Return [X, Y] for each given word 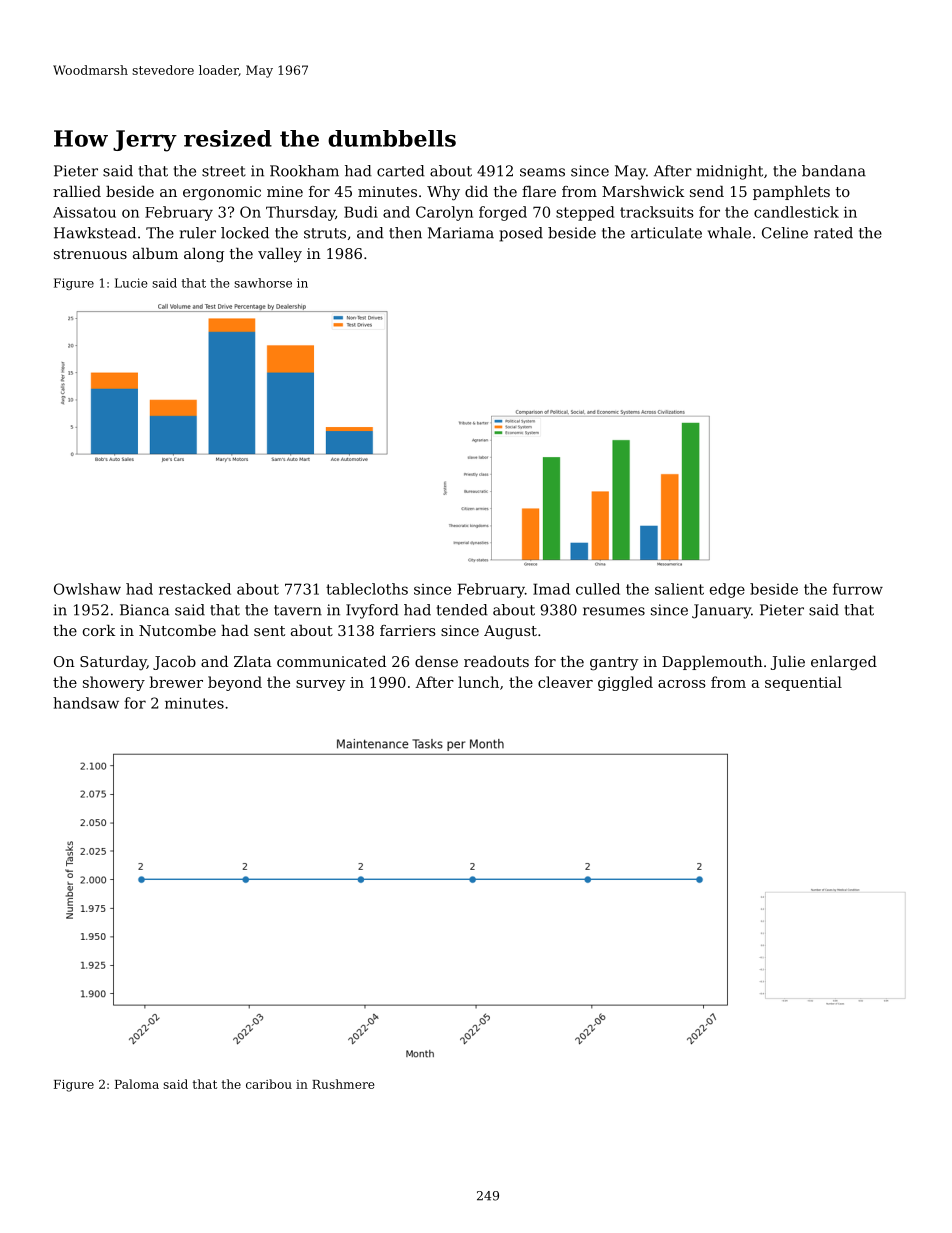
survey [320, 685]
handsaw [86, 703]
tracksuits [657, 212]
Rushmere [343, 1084]
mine [285, 191]
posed [521, 234]
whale [729, 233]
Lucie [131, 283]
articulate [666, 233]
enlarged [844, 663]
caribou [269, 1084]
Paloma [137, 1084]
